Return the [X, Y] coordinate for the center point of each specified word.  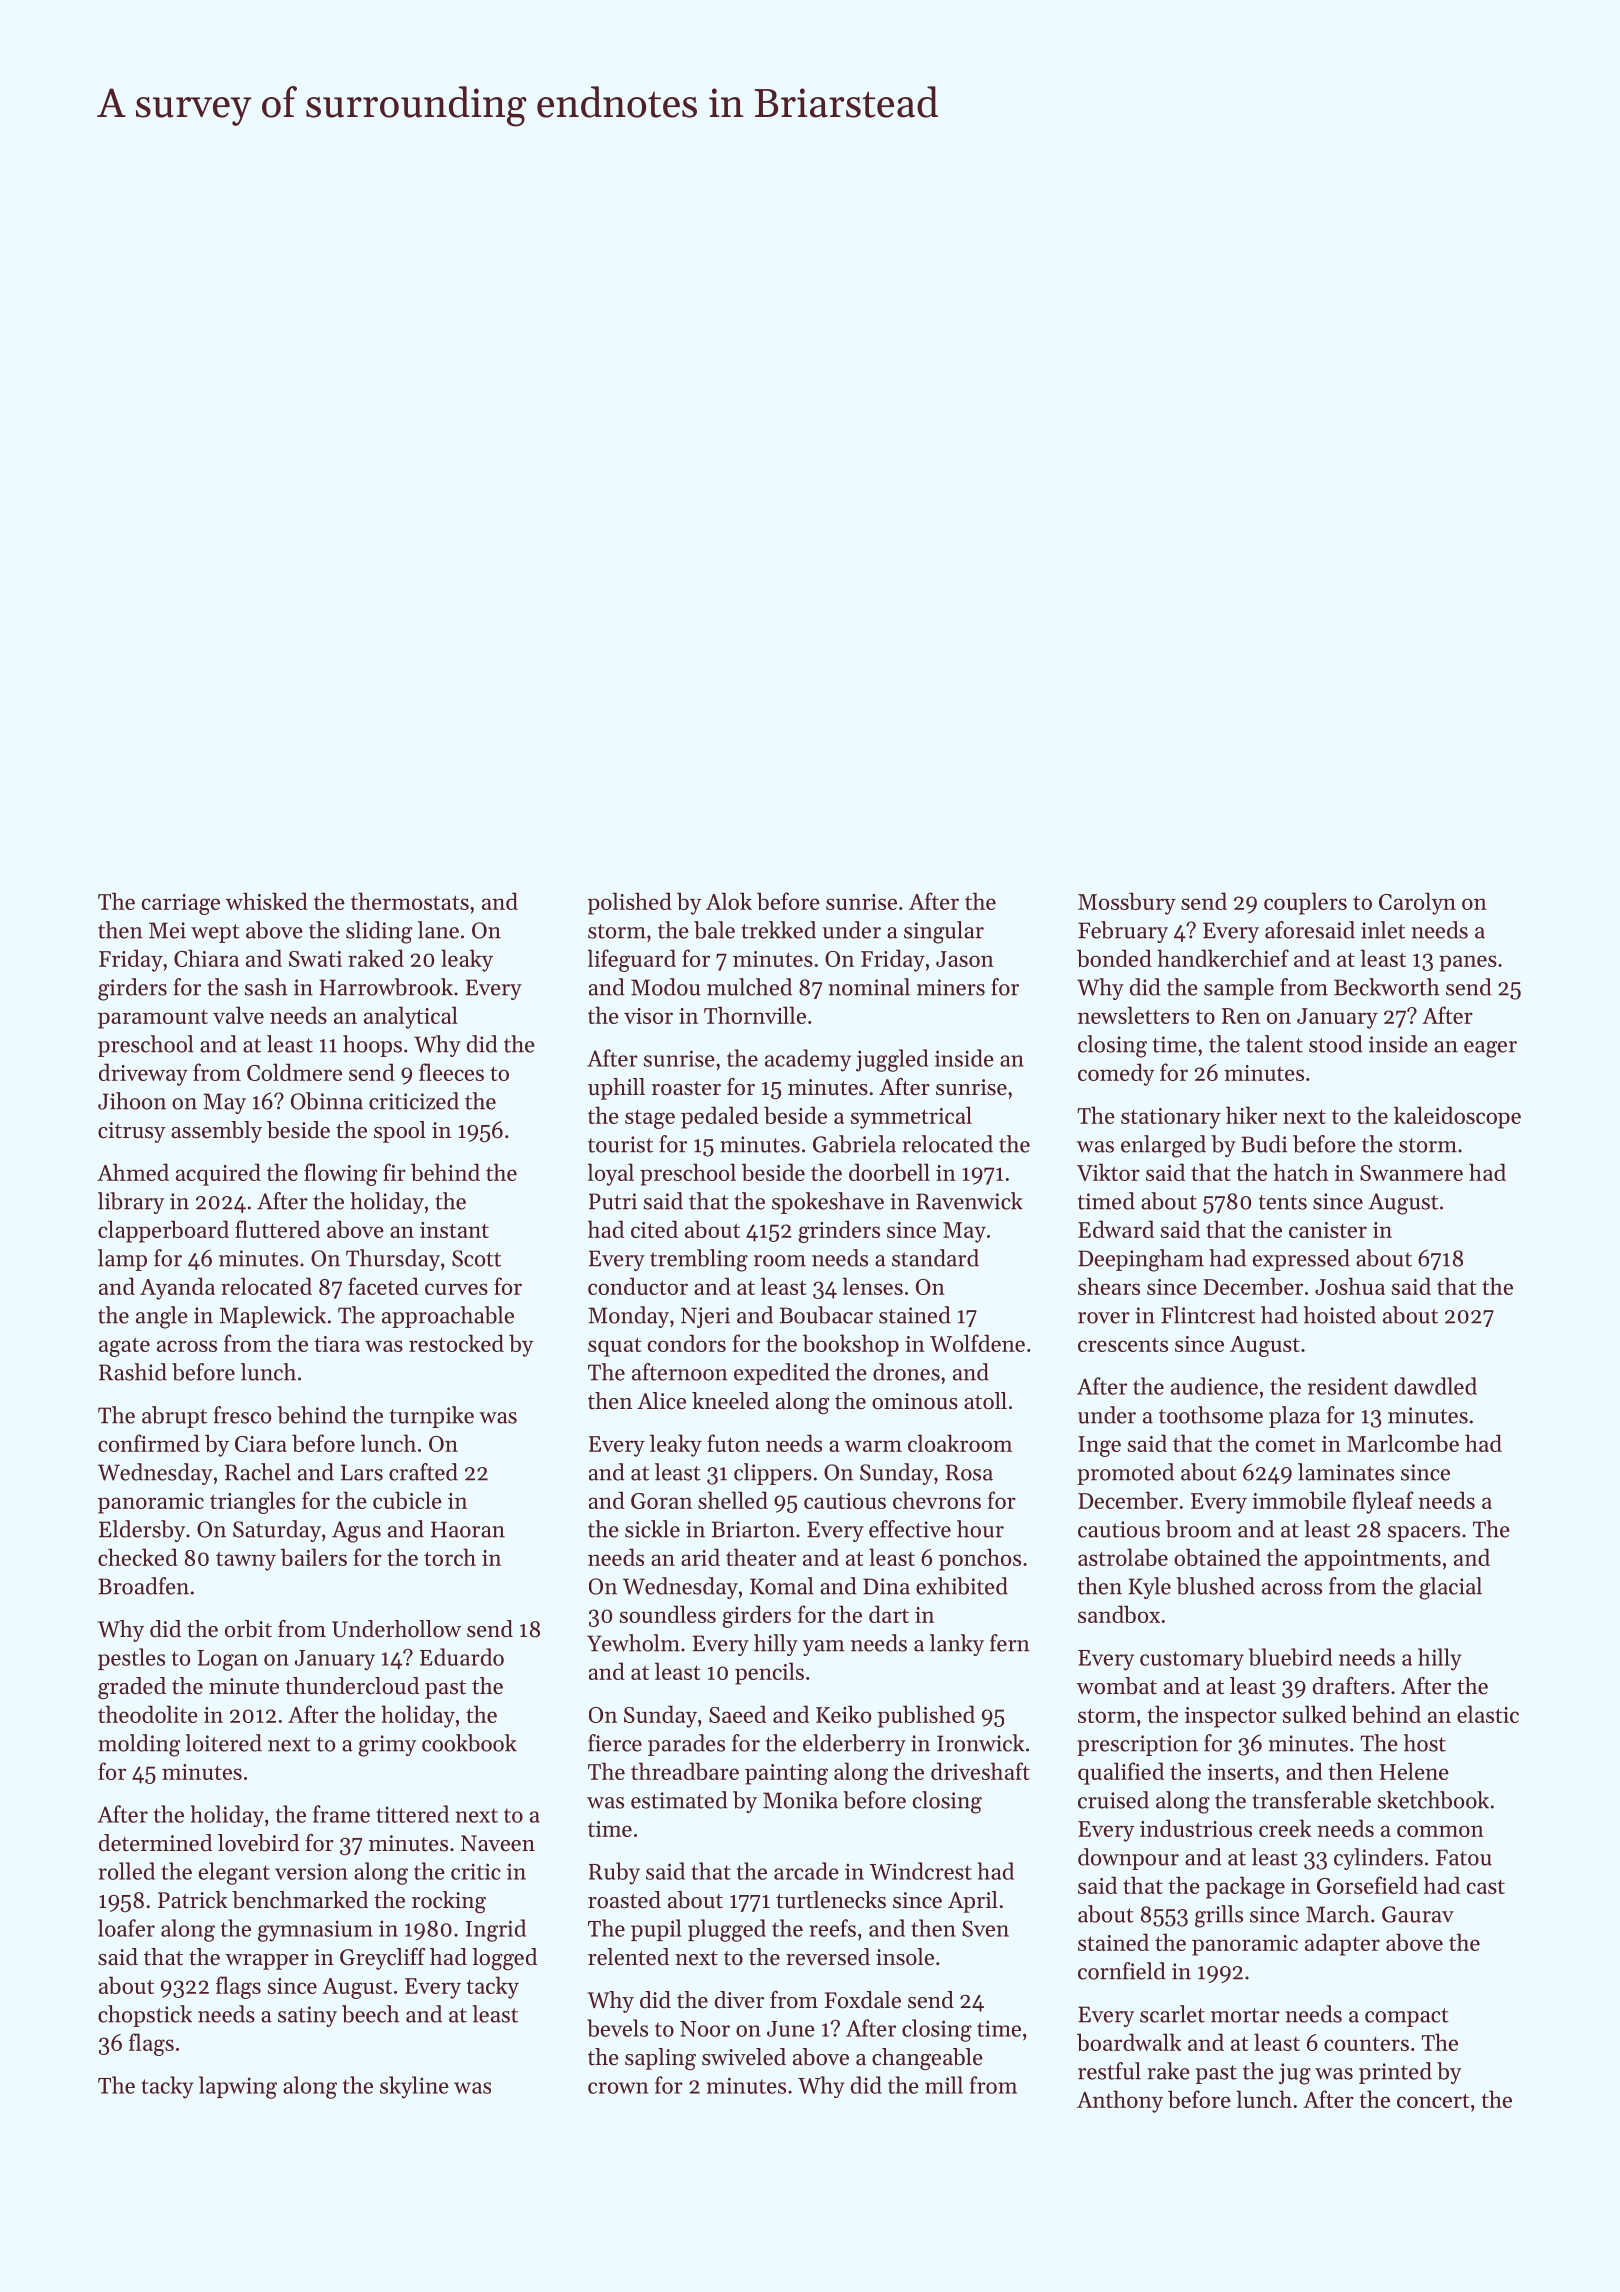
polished [630, 903]
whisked [267, 901]
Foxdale [863, 2000]
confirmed [149, 1443]
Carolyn [1417, 903]
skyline [414, 2087]
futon [733, 1443]
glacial [1450, 1588]
